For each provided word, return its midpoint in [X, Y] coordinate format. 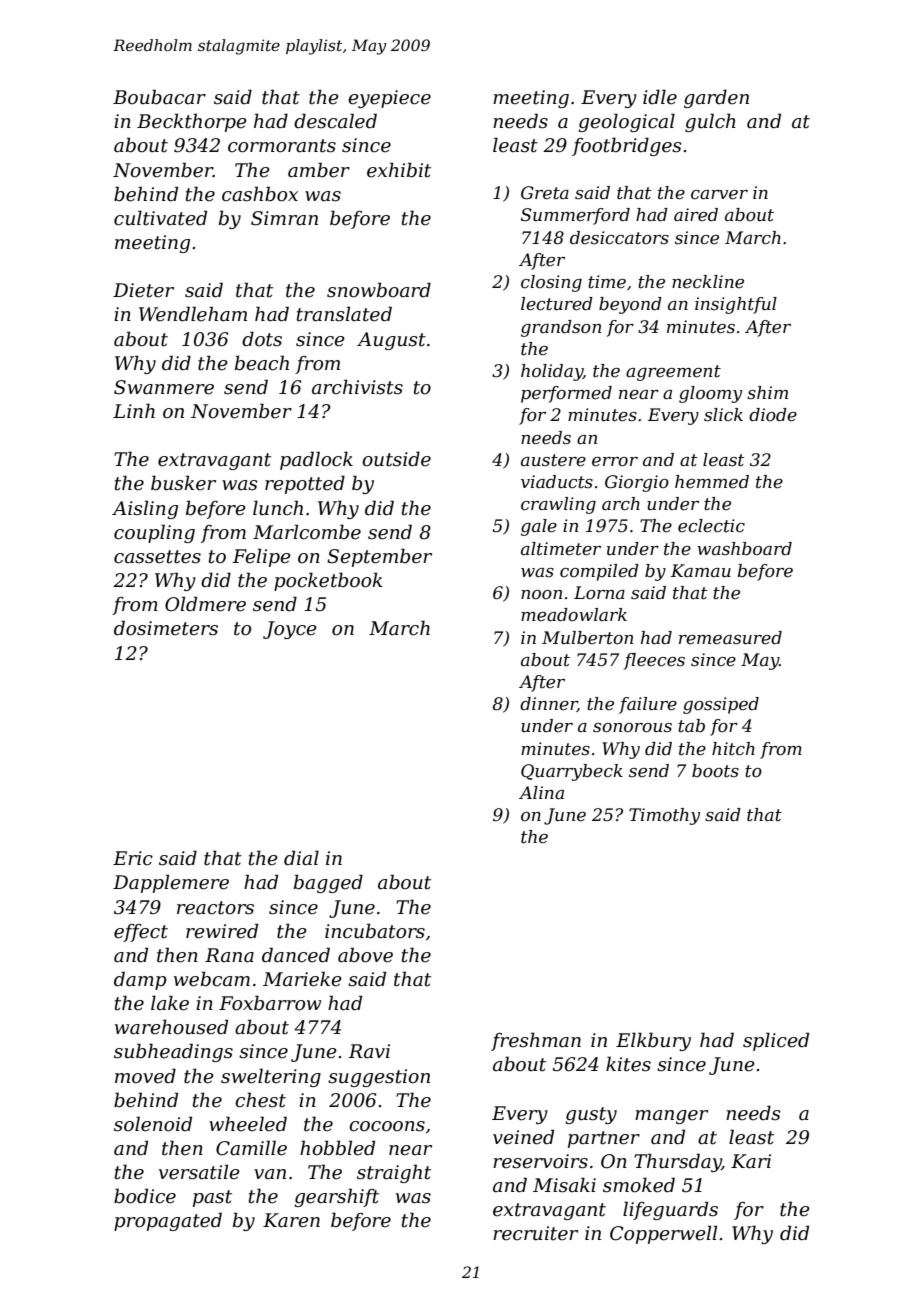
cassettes [157, 557]
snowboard [379, 290]
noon [541, 594]
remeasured [730, 638]
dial [301, 858]
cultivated [160, 218]
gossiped [721, 705]
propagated [168, 1221]
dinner [548, 704]
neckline [708, 282]
